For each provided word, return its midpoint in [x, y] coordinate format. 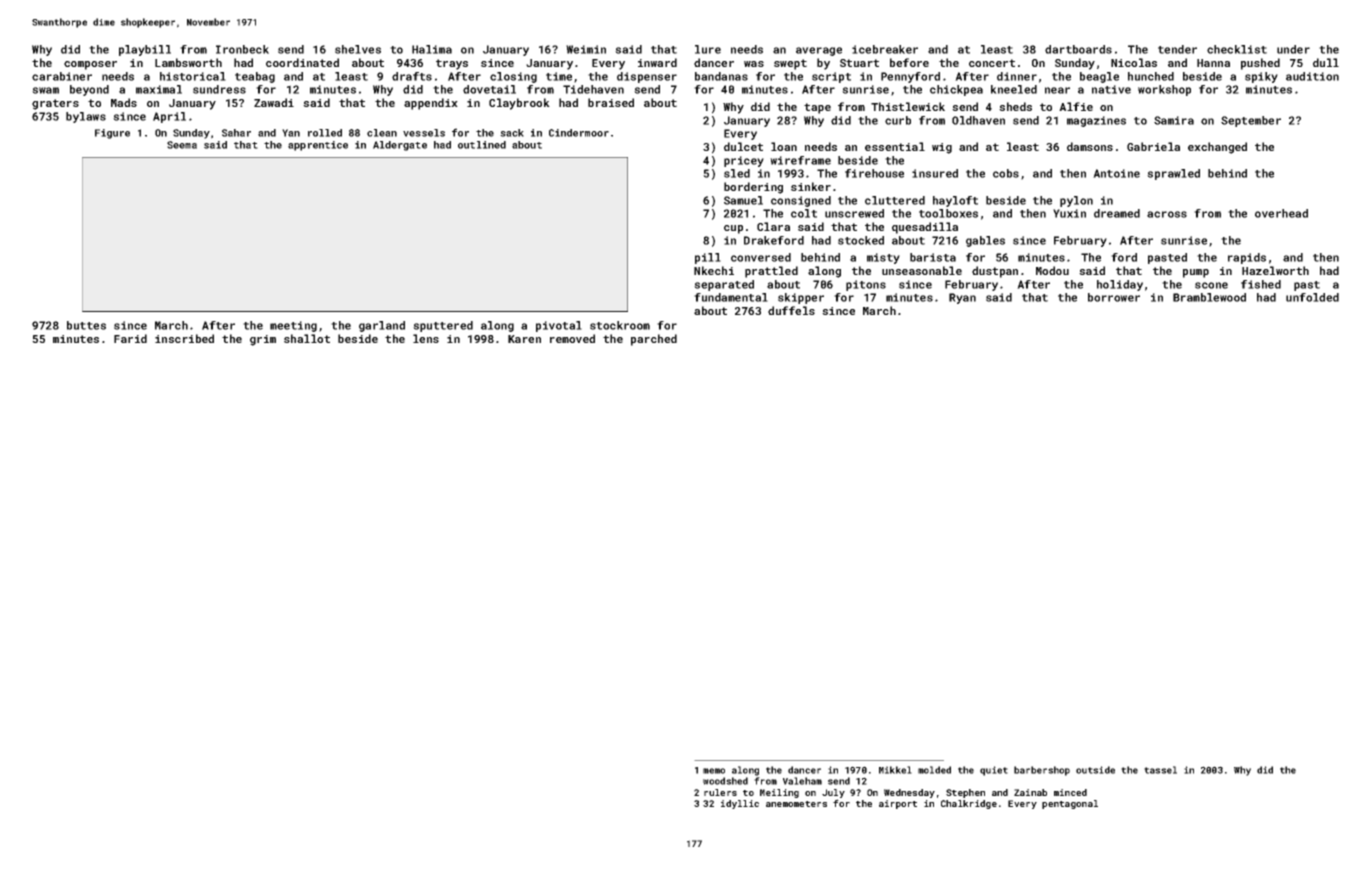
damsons [1090, 146]
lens [426, 338]
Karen [524, 339]
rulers [720, 792]
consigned [801, 201]
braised [611, 102]
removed [572, 338]
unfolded [1312, 297]
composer [90, 65]
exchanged [1217, 148]
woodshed [725, 781]
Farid [130, 338]
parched [654, 340]
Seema [182, 145]
